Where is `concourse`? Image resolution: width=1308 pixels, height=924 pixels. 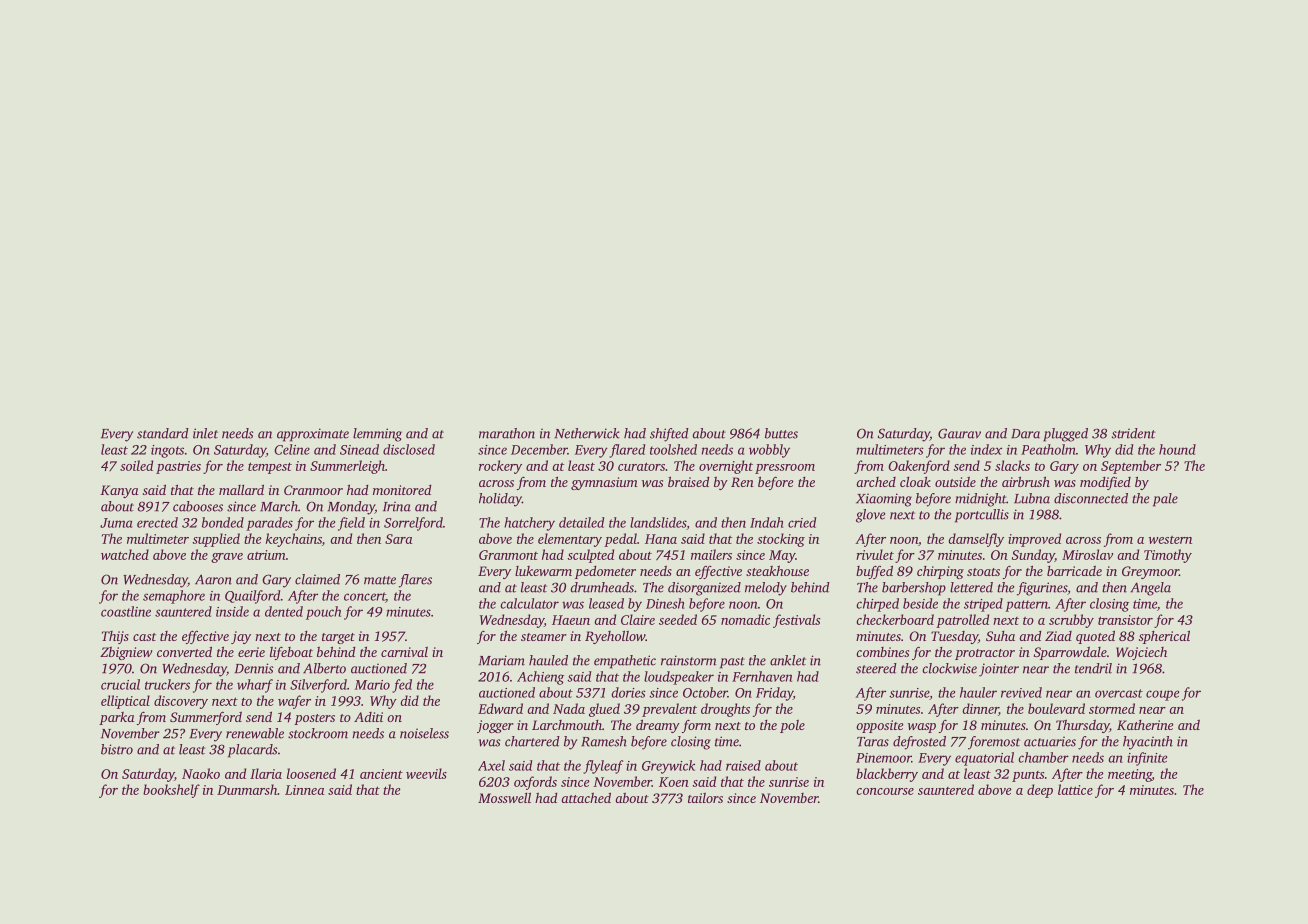
concourse is located at coordinates (885, 791).
